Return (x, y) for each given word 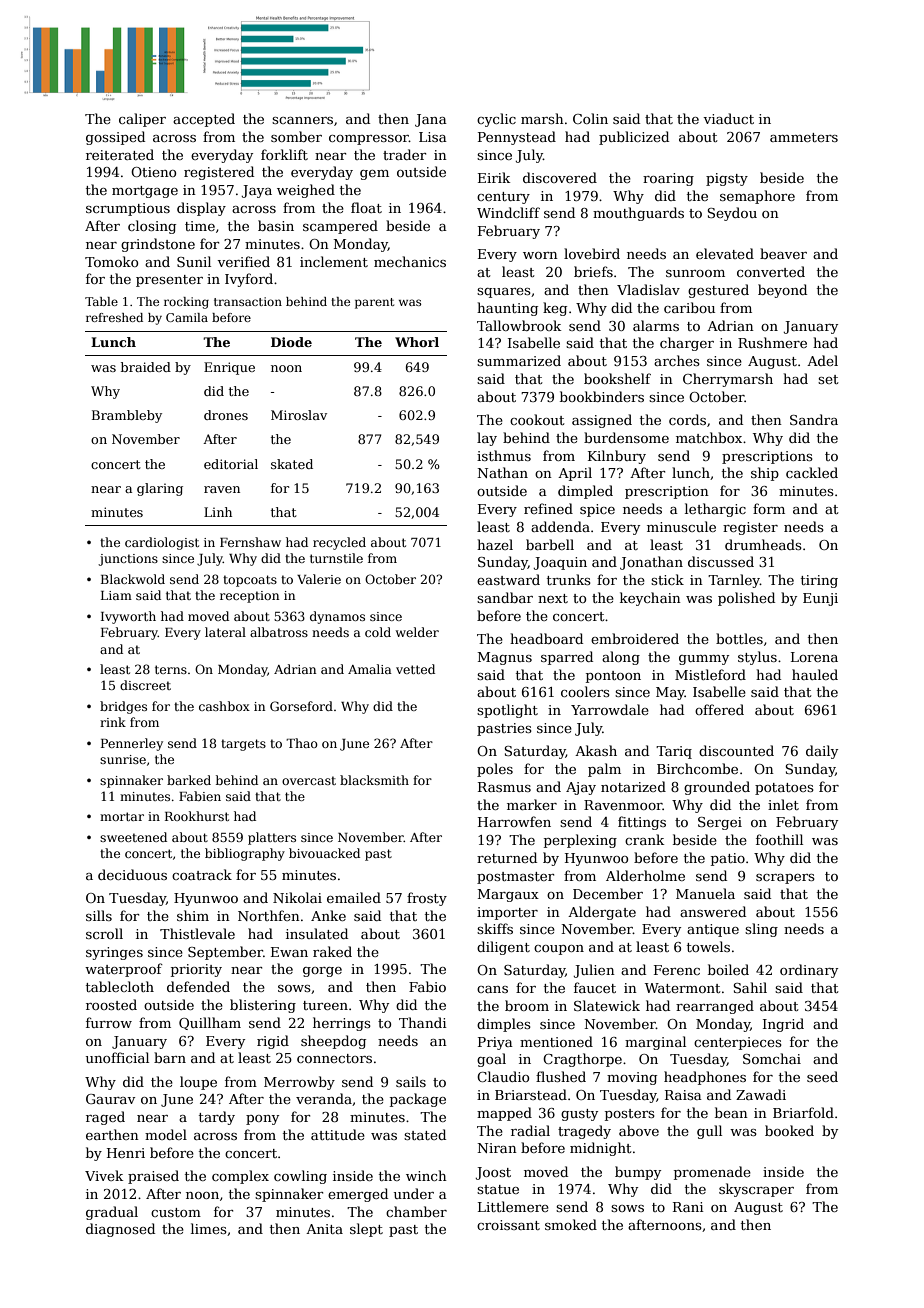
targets (243, 745)
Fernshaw (250, 542)
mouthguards (638, 214)
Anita (324, 1229)
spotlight (507, 711)
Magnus (505, 658)
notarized (633, 786)
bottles (739, 638)
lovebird (592, 253)
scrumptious (128, 209)
